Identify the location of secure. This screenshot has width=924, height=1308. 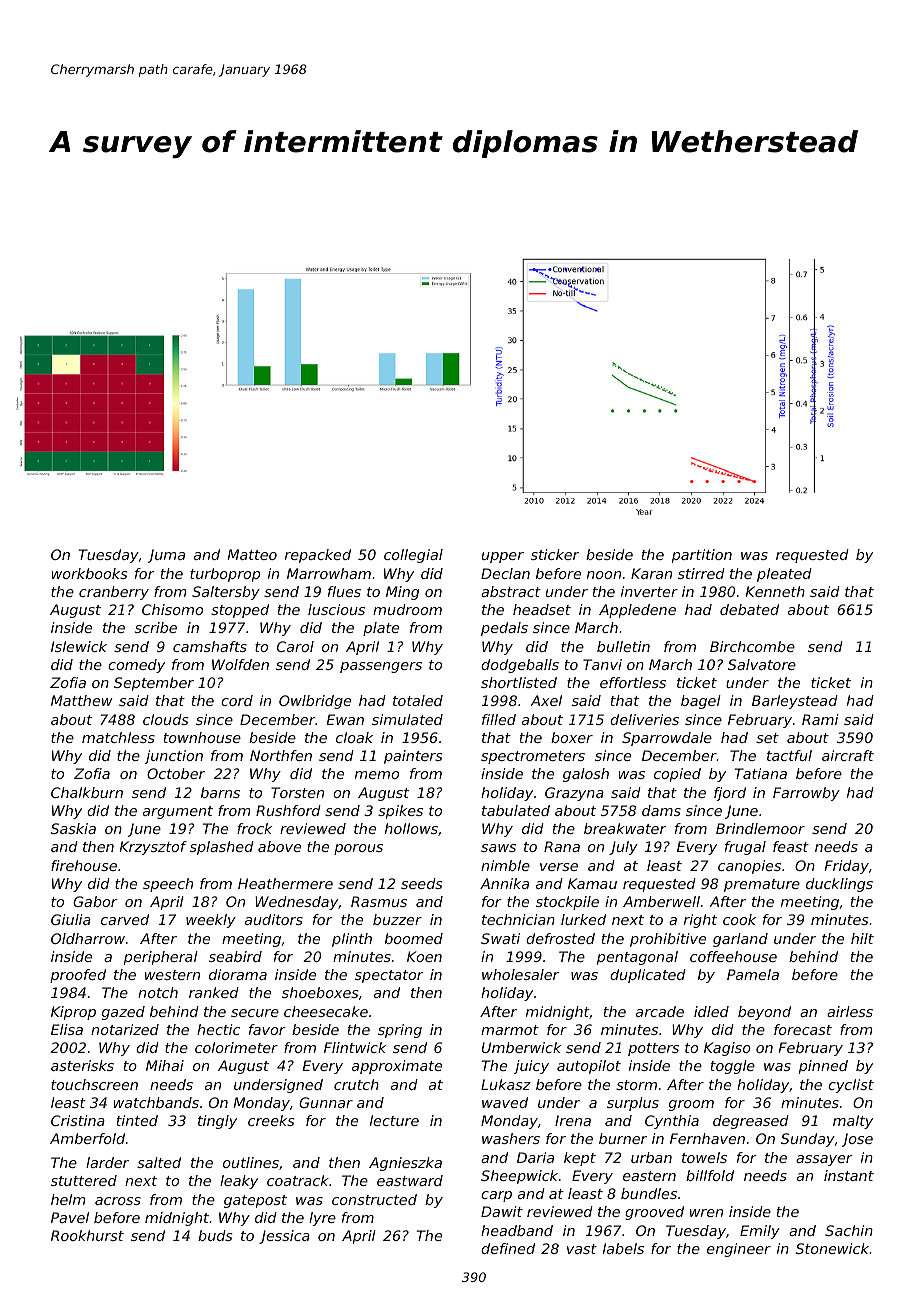
(255, 1013).
